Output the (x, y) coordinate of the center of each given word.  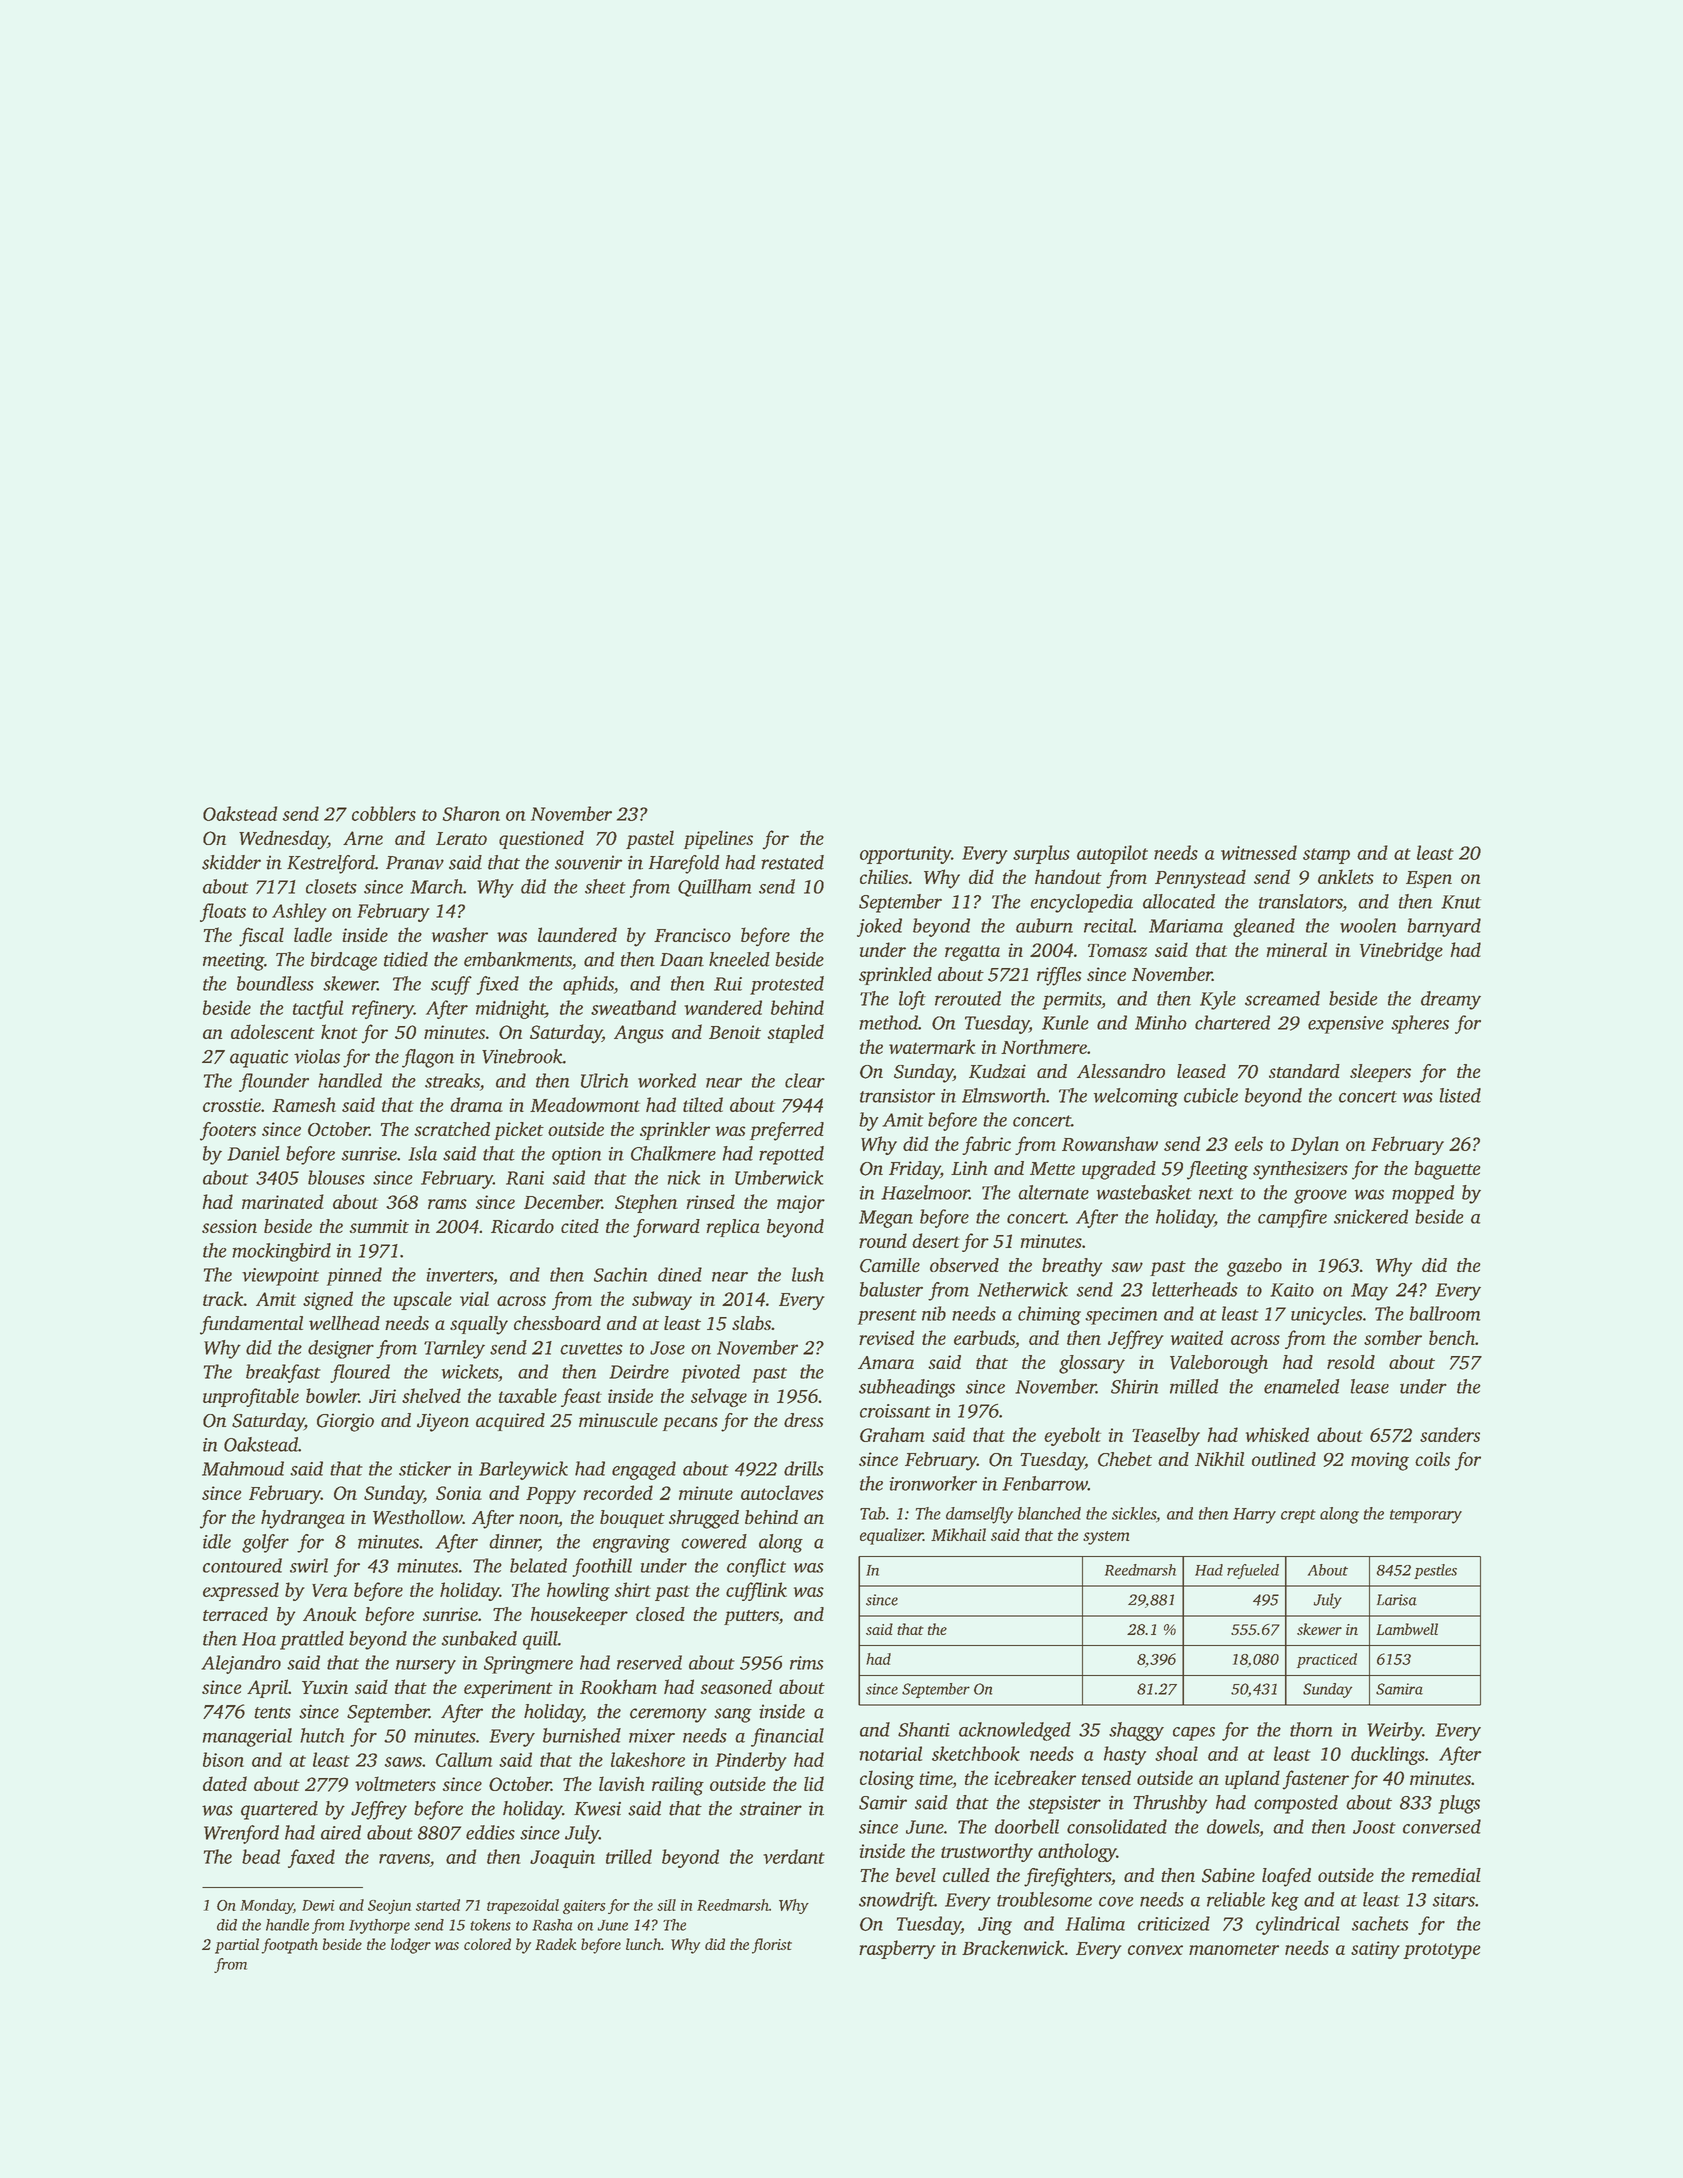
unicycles (1326, 1315)
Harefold (684, 864)
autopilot (1112, 854)
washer (460, 934)
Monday (266, 1906)
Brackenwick (1013, 1947)
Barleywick (523, 1470)
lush (808, 1274)
